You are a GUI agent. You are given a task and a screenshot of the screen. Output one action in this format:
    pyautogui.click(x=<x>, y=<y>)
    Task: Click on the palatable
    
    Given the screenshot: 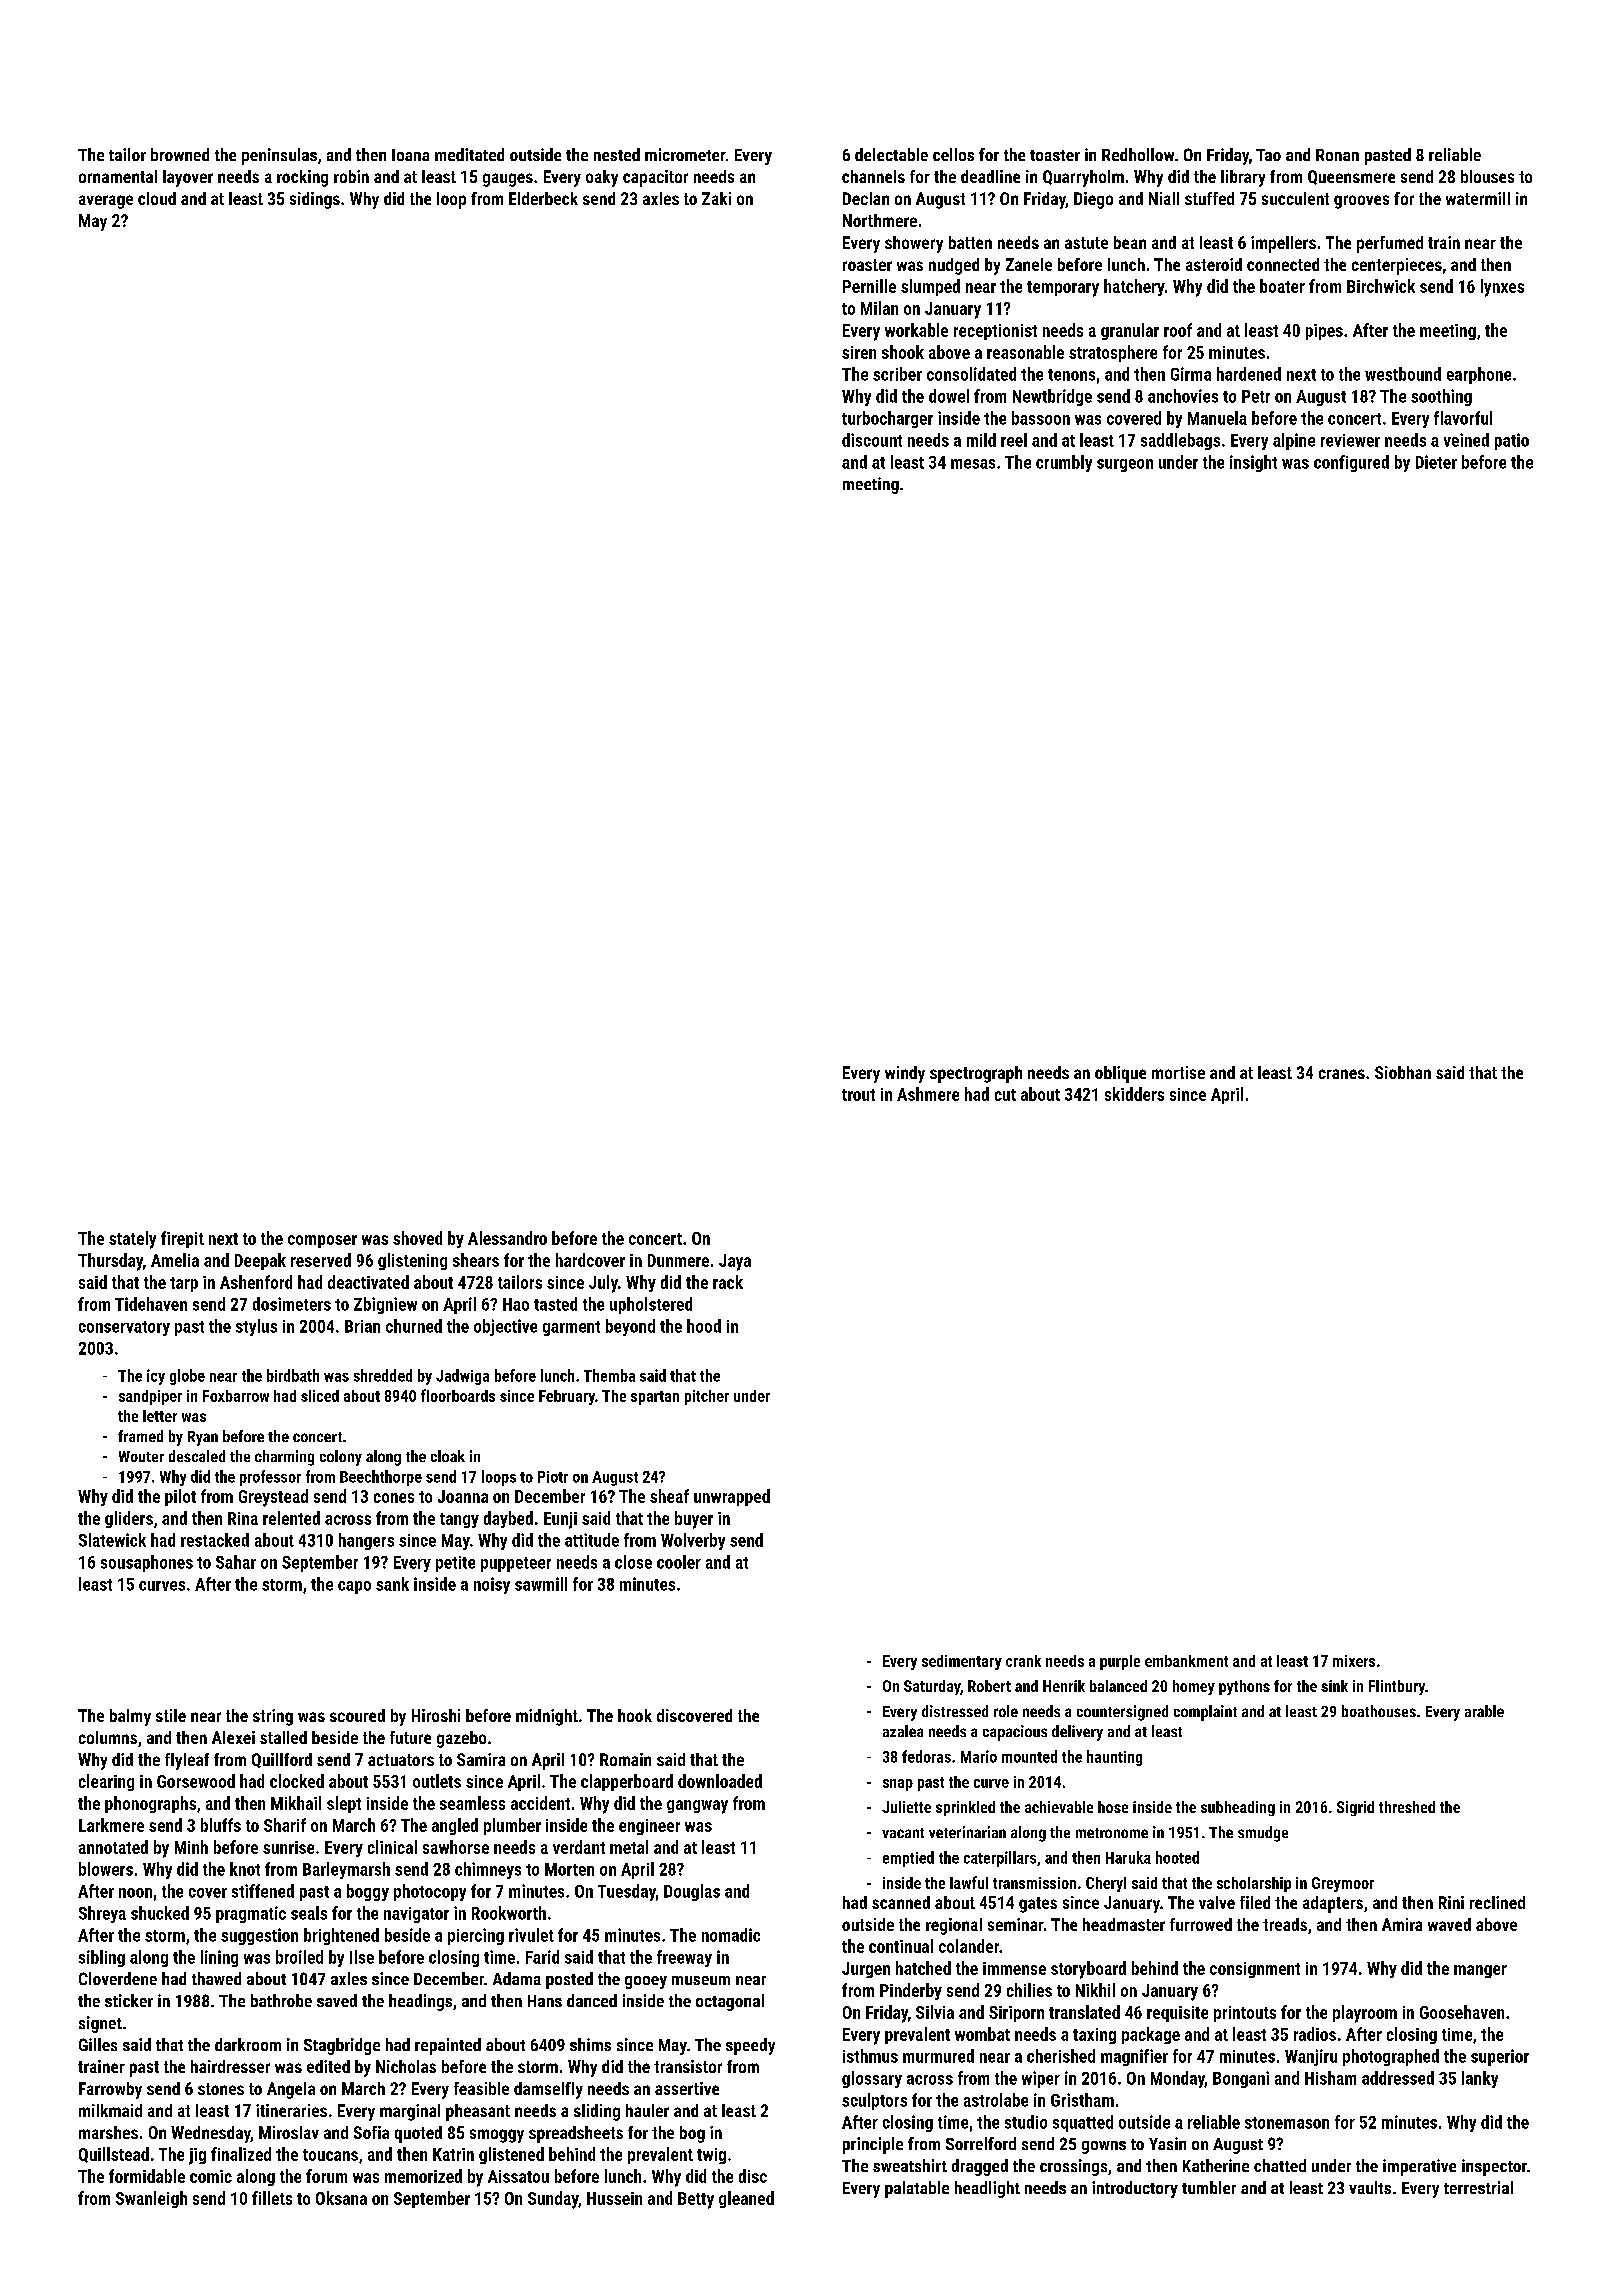 What is the action you would take?
    pyautogui.click(x=917, y=2189)
